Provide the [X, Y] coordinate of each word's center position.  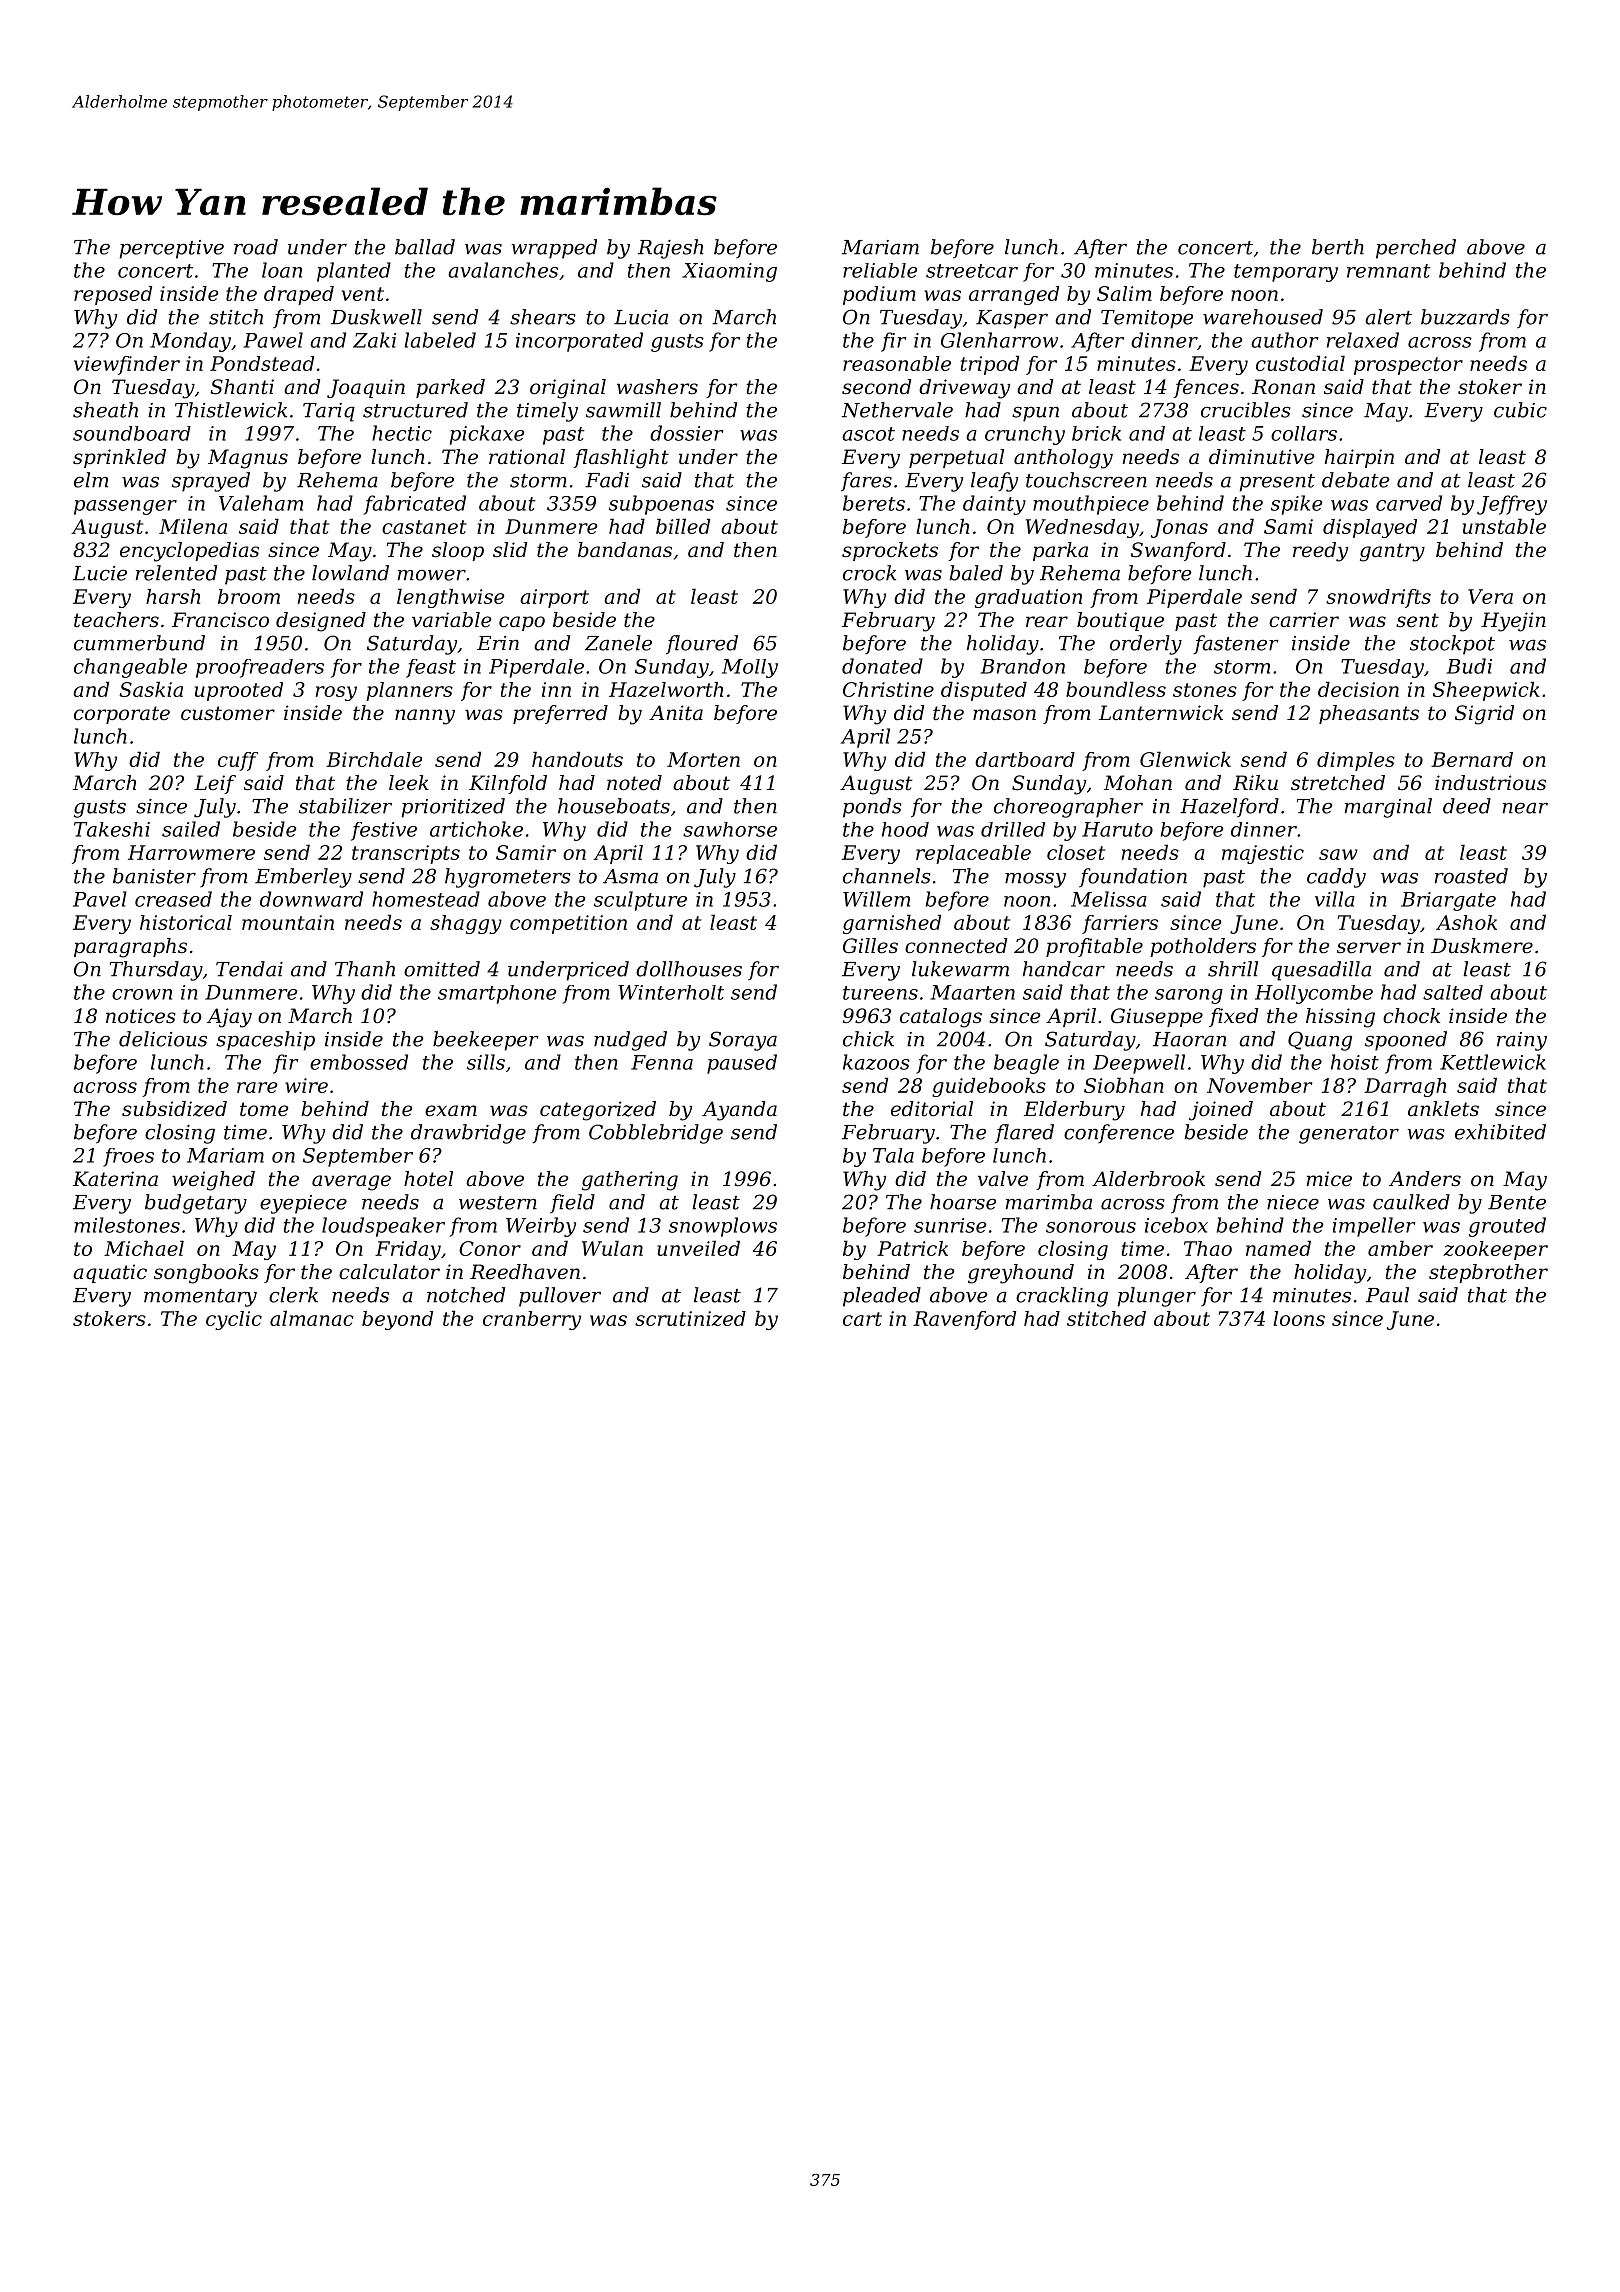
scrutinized [690, 1318]
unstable [1504, 526]
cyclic [234, 1320]
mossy [1035, 880]
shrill [1233, 969]
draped [299, 295]
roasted [1471, 876]
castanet [424, 527]
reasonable [897, 363]
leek [409, 783]
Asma [630, 876]
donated [882, 666]
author [1285, 340]
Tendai [249, 969]
